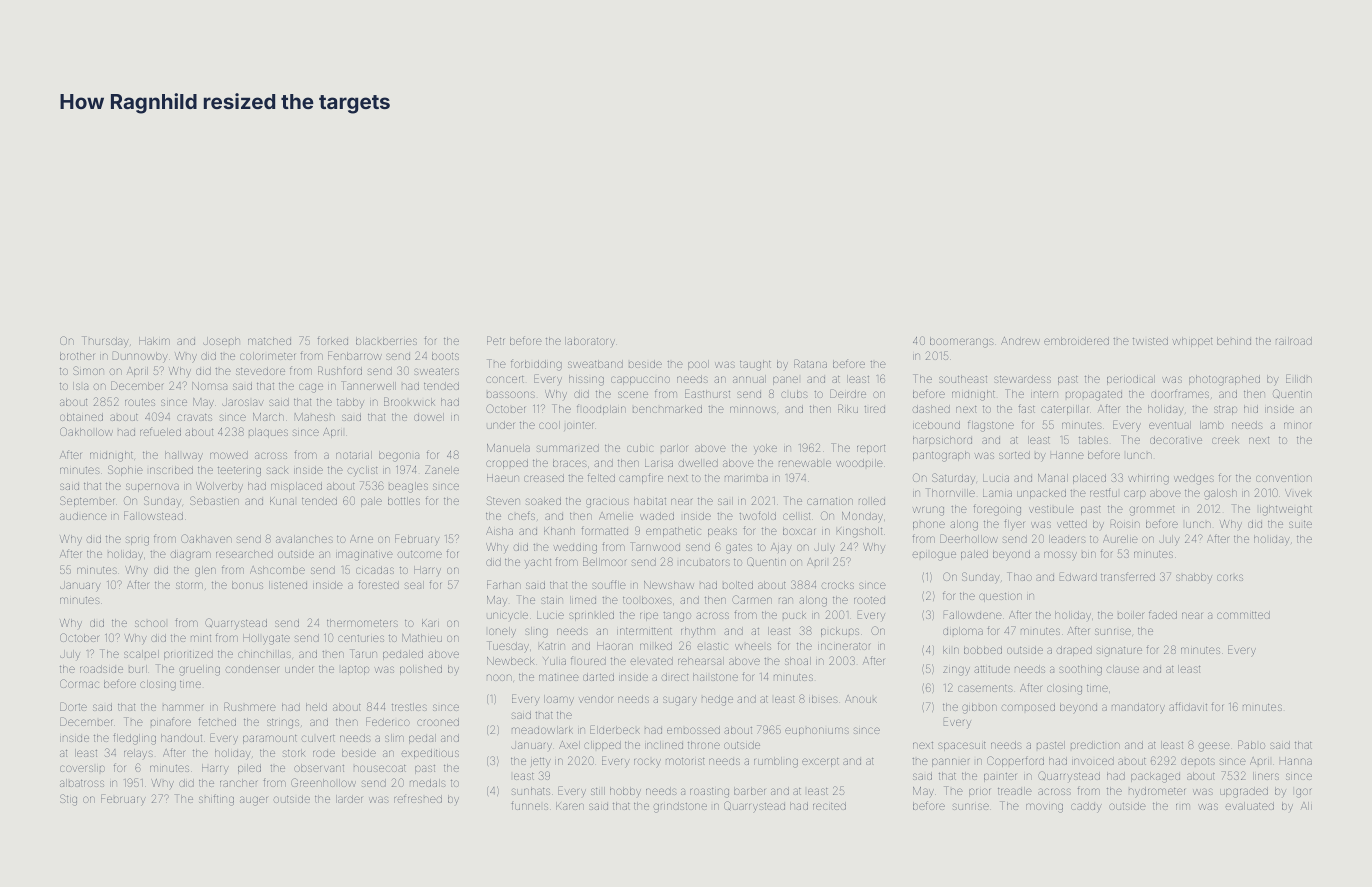  Describe the element at coordinates (229, 455) in the page. I see `mowed` at that location.
